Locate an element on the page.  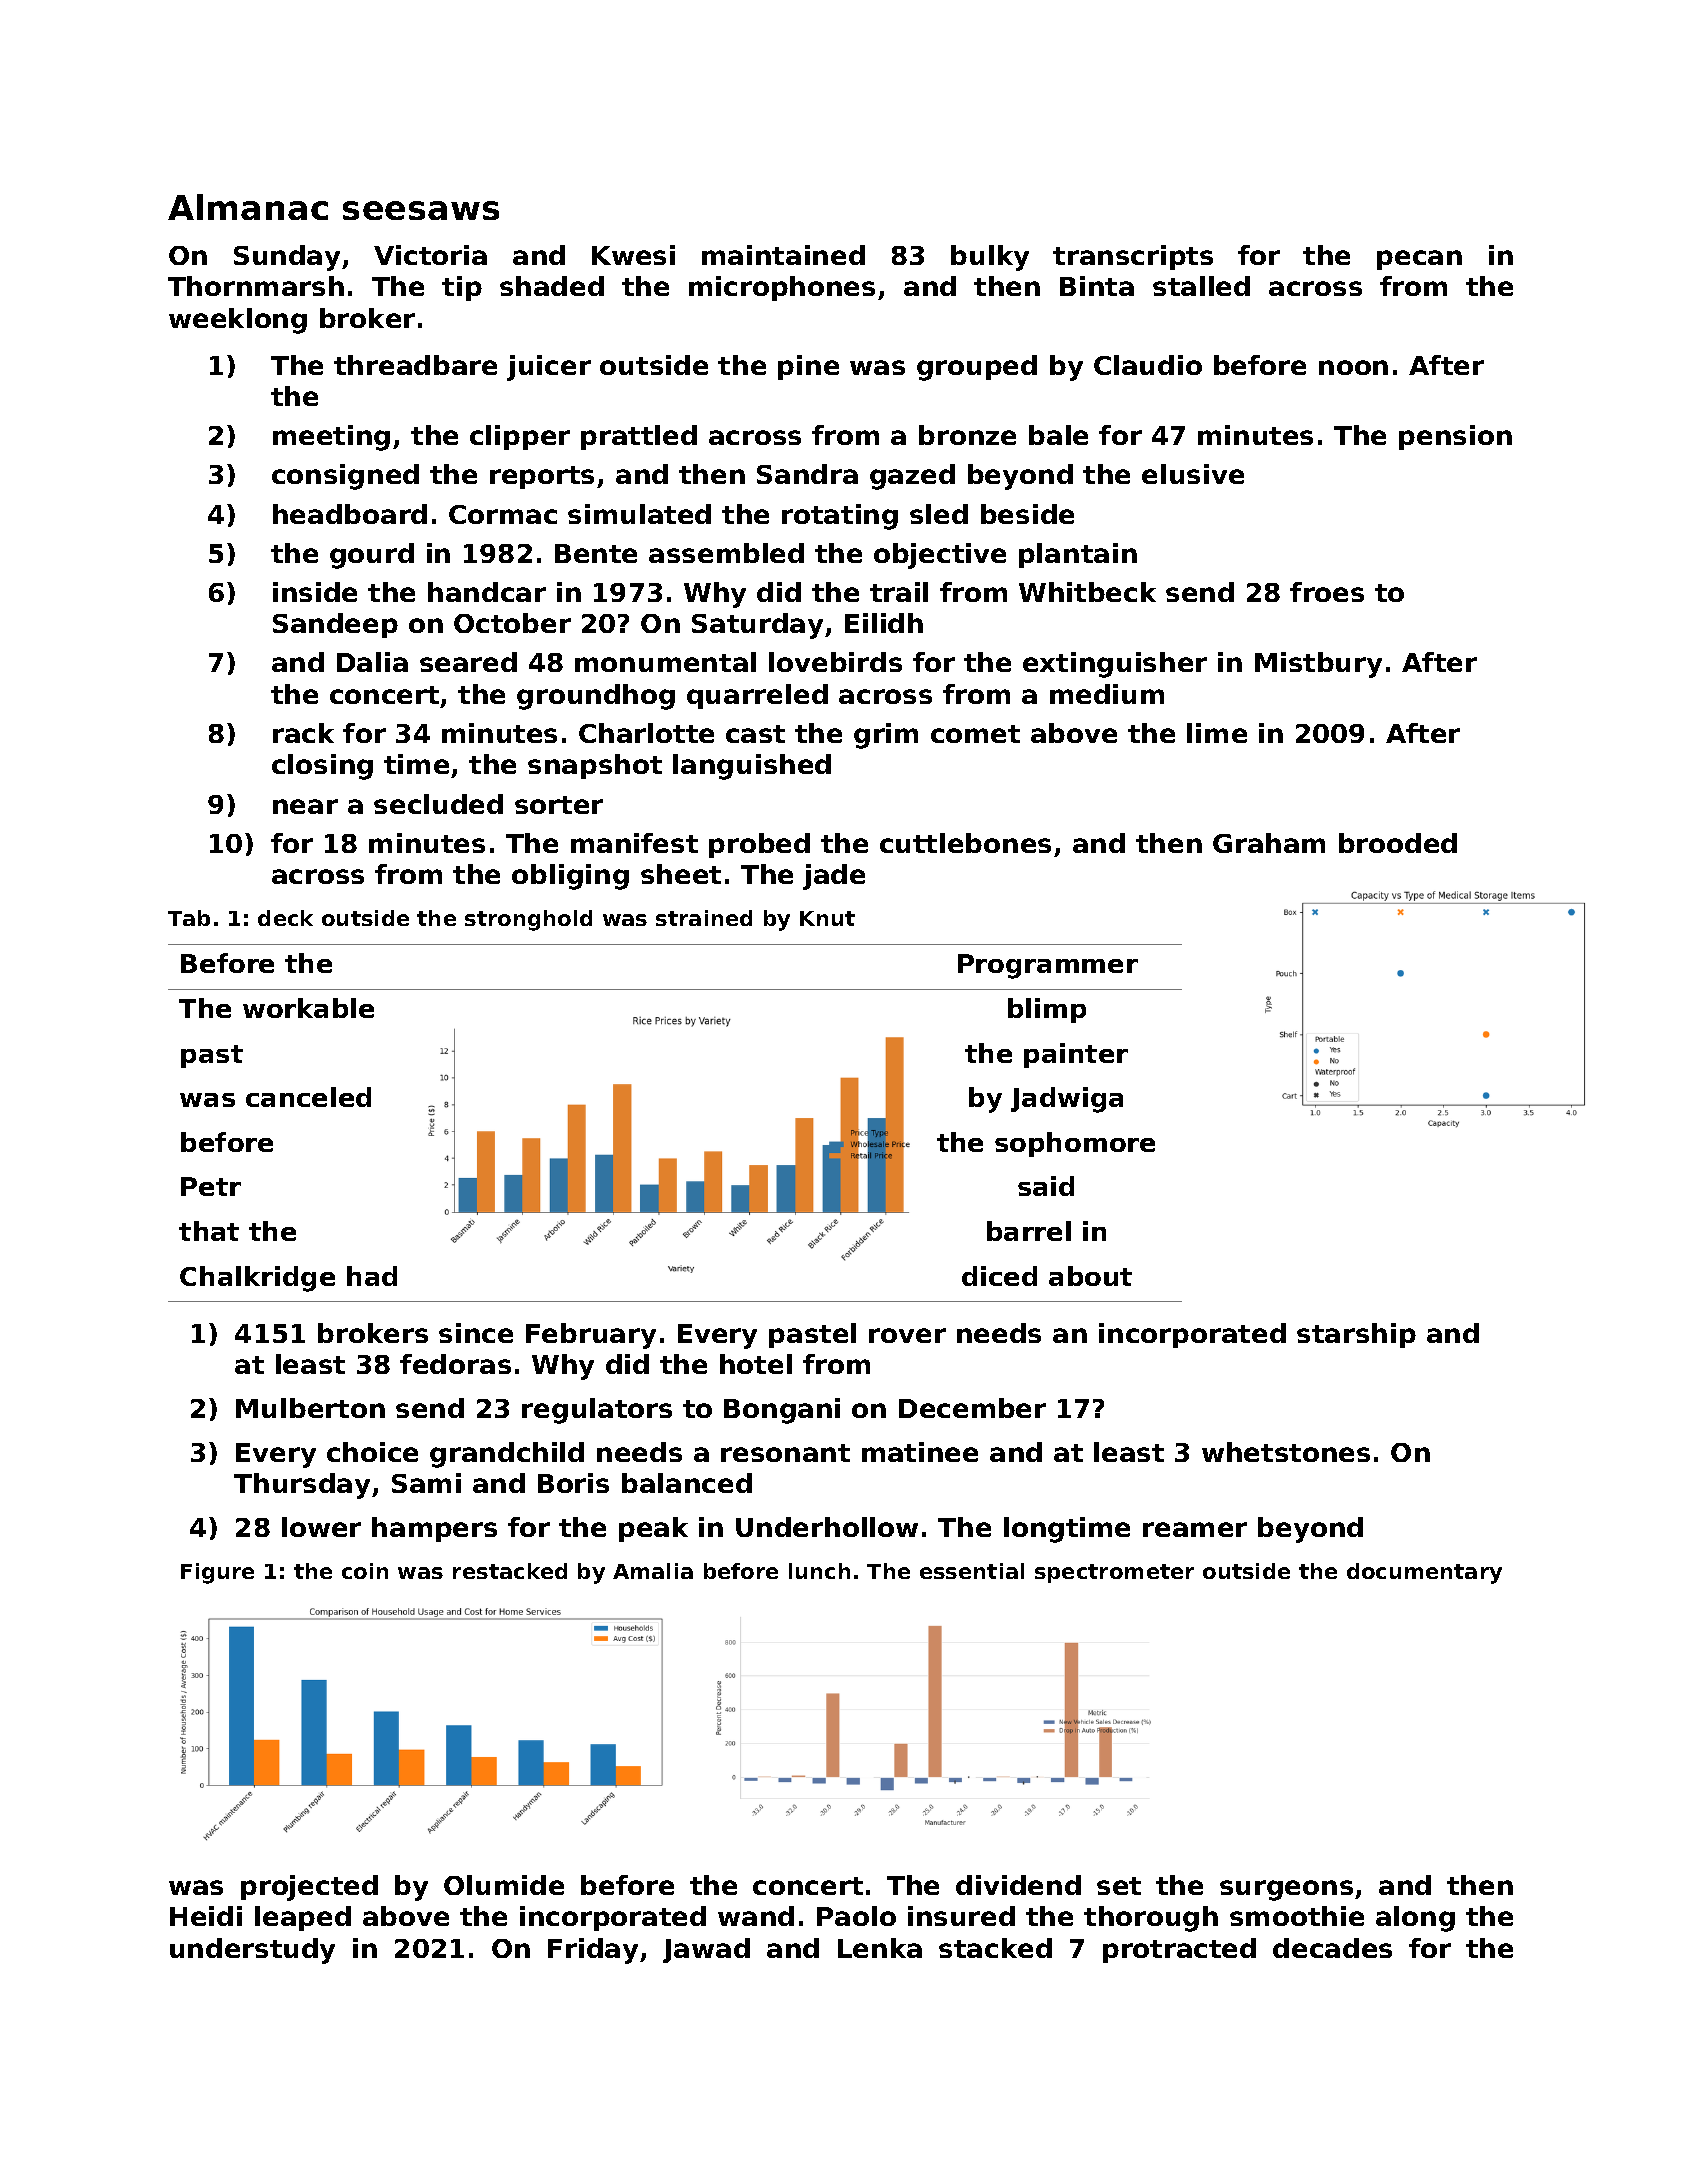
prattled is located at coordinates (639, 437).
